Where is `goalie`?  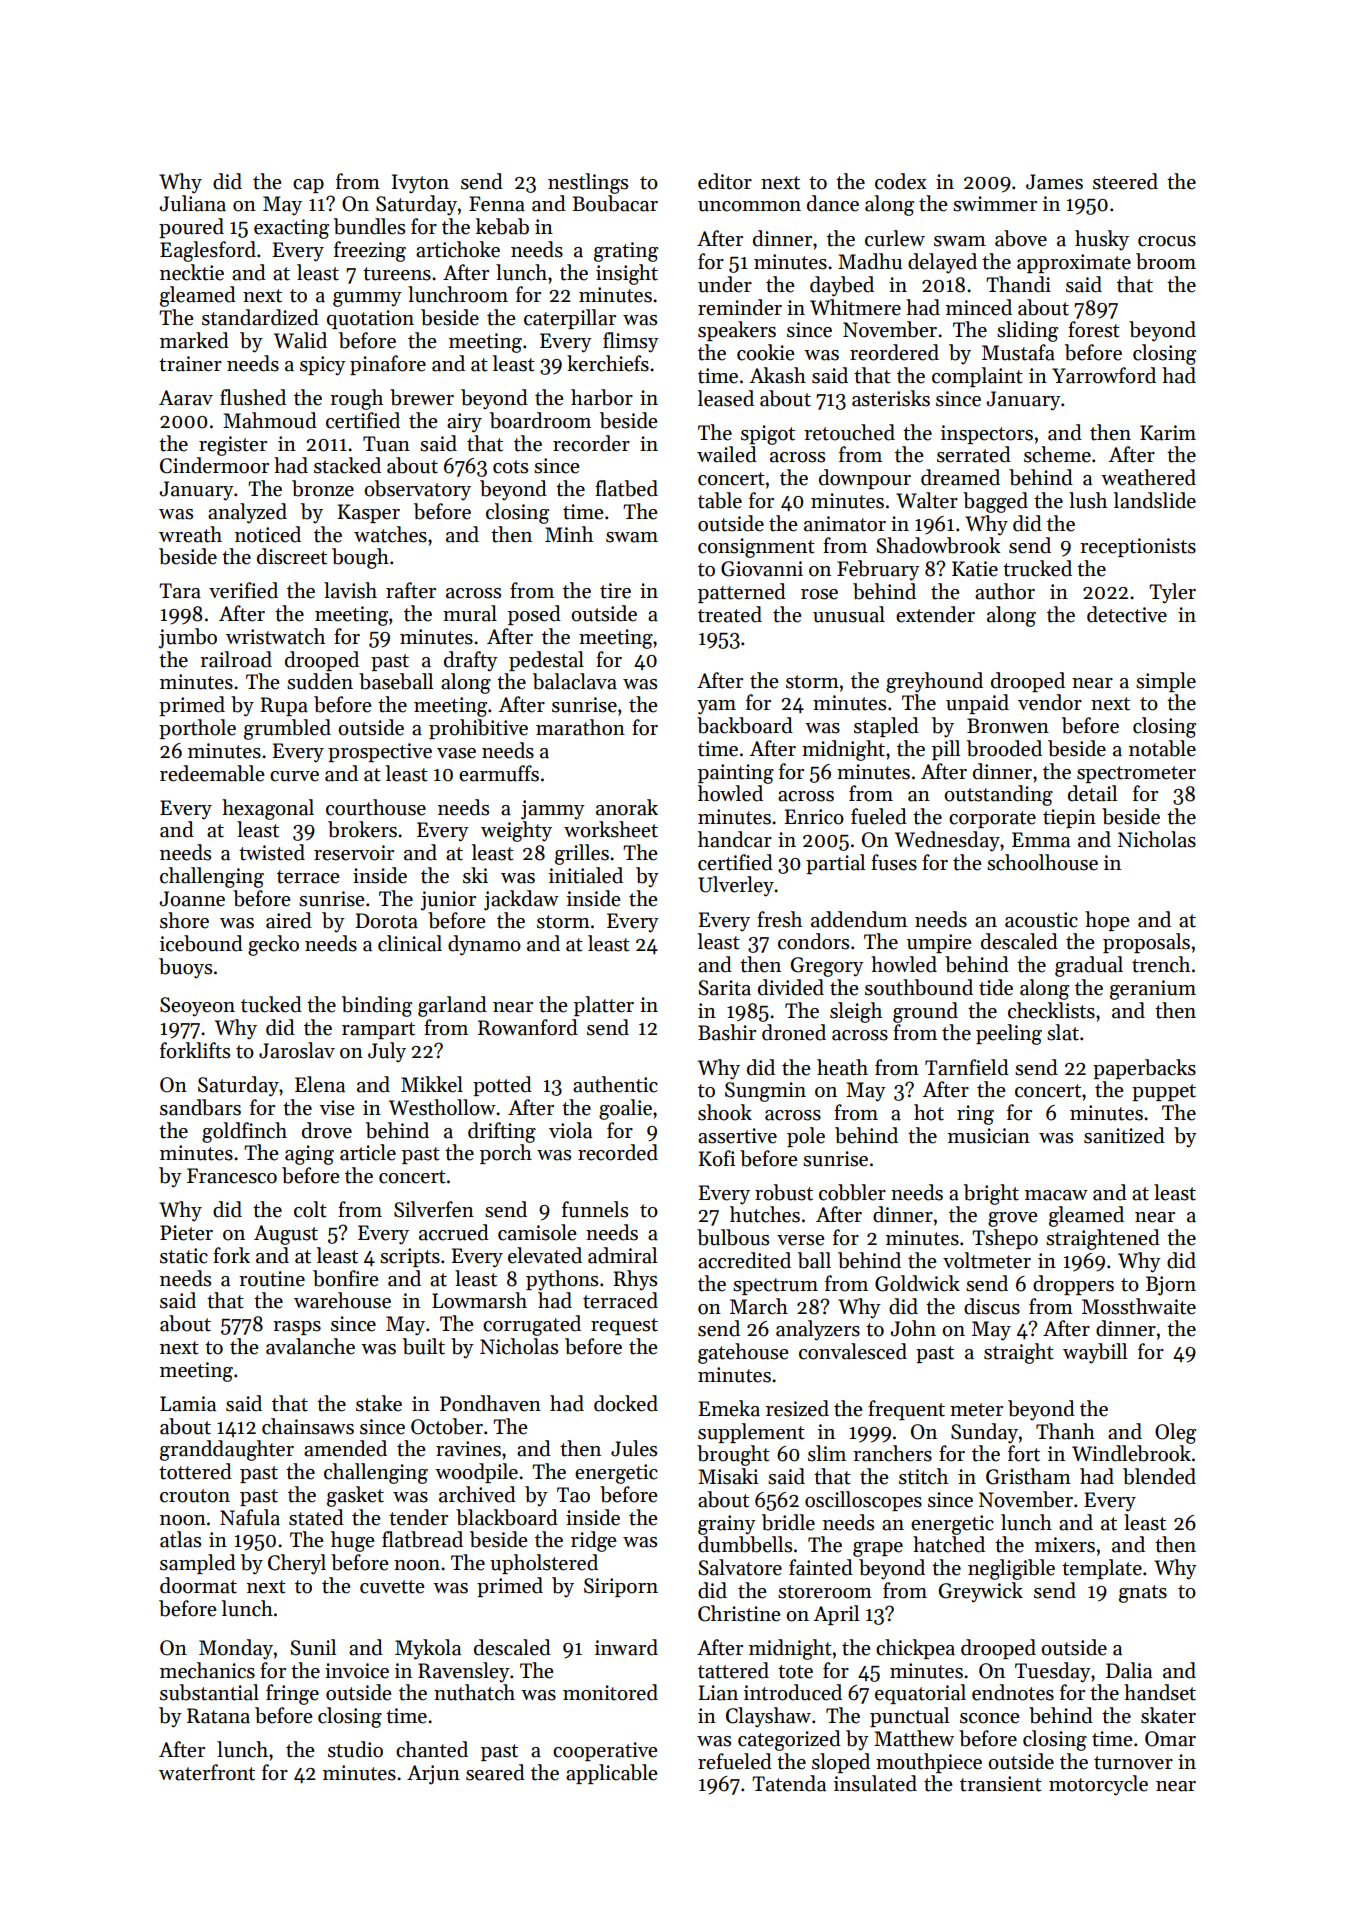 goalie is located at coordinates (625, 1109).
